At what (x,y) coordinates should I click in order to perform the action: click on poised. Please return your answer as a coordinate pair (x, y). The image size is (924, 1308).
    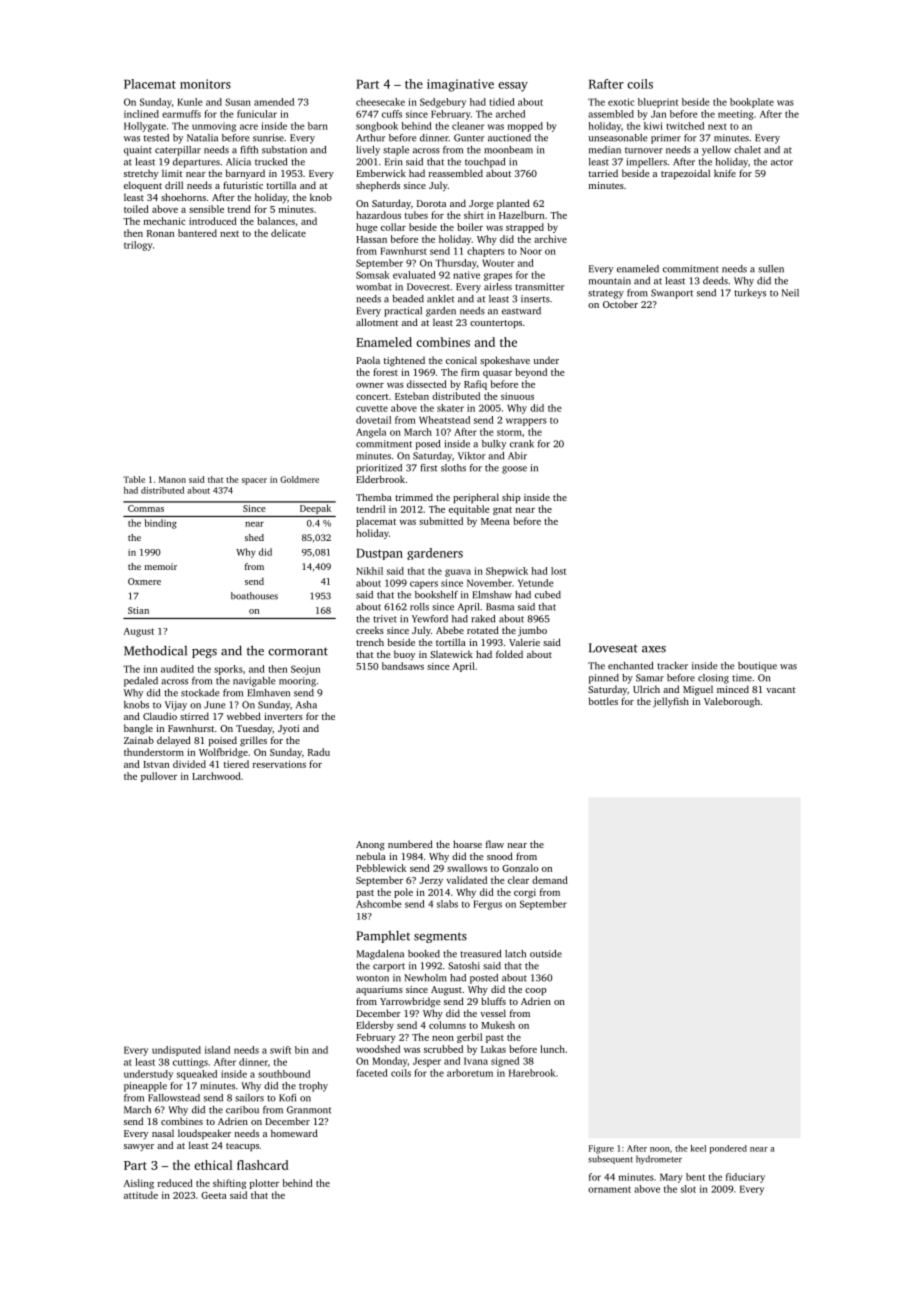
    Looking at the image, I should click on (223, 741).
